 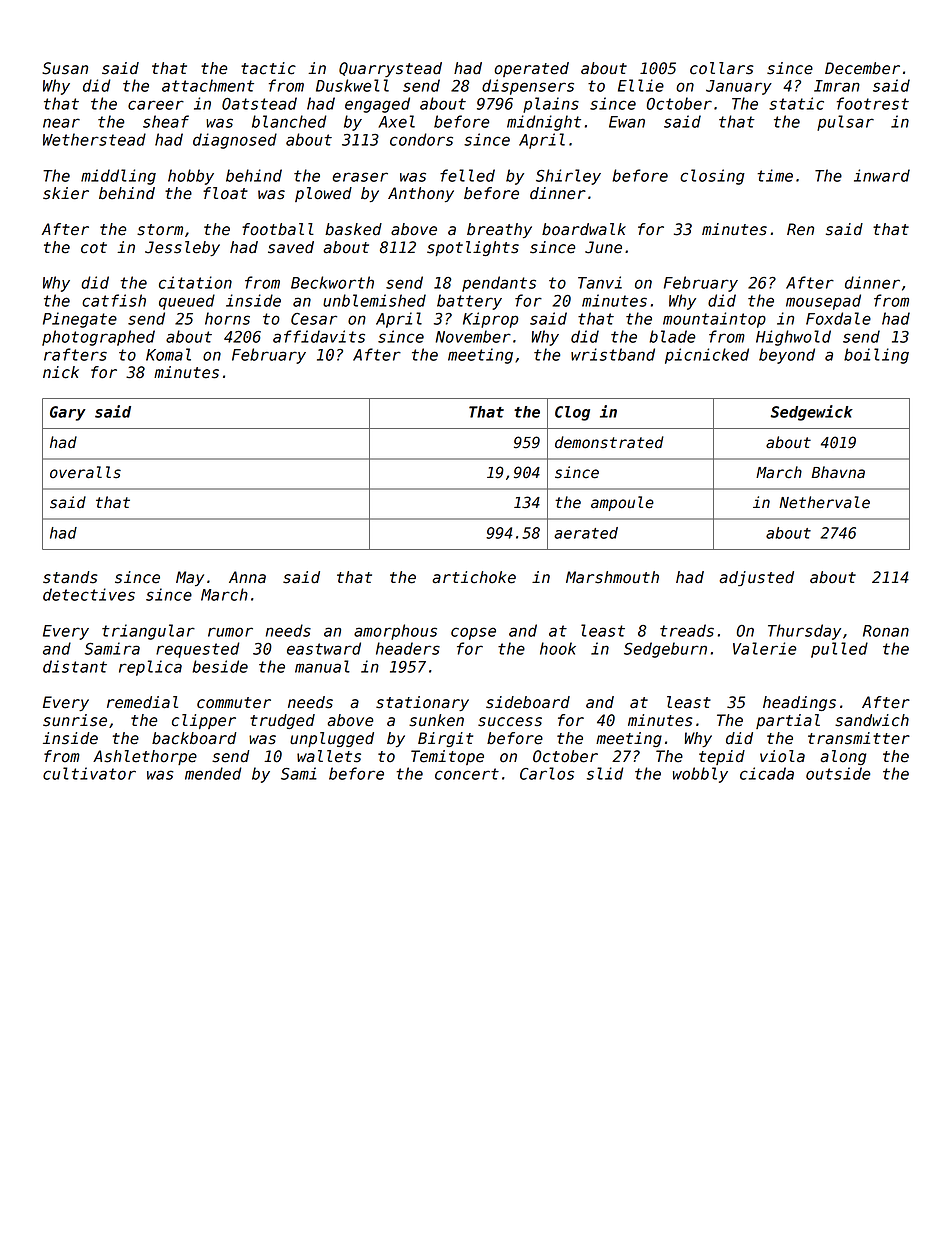 What do you see at coordinates (422, 703) in the image?
I see `stationary` at bounding box center [422, 703].
